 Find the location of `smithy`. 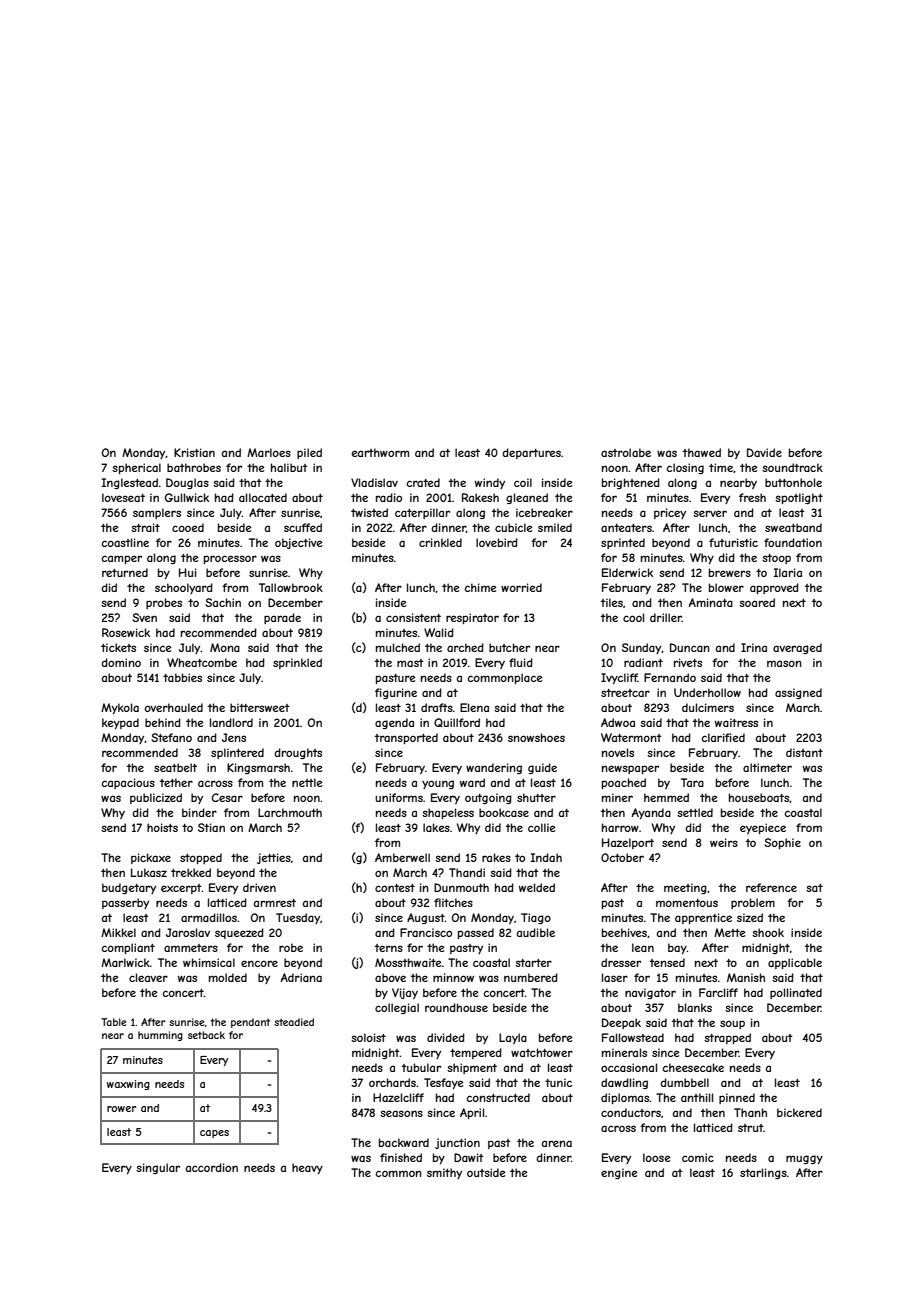

smithy is located at coordinates (444, 1173).
